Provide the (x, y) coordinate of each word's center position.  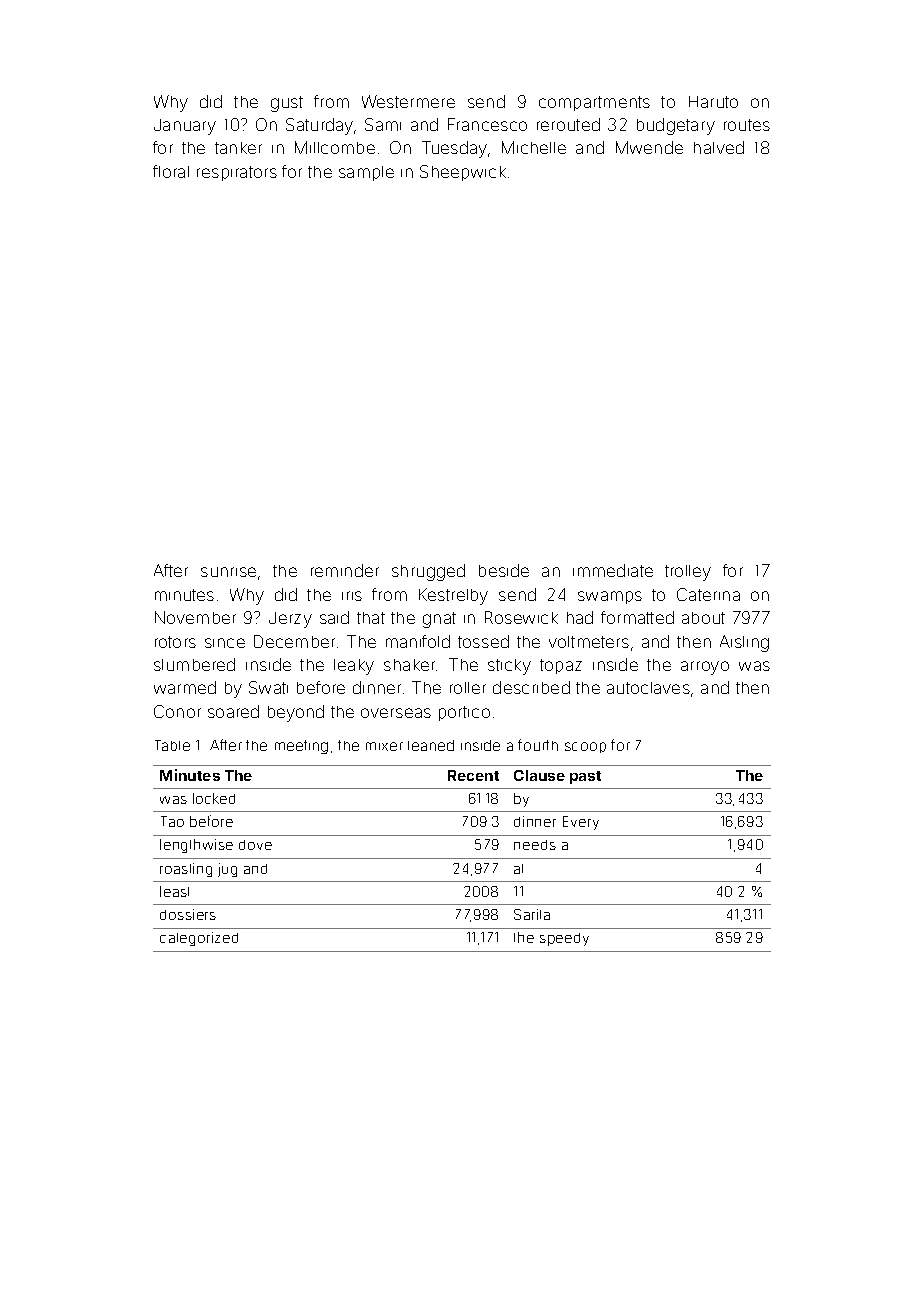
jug (227, 870)
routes (747, 125)
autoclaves (648, 688)
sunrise (228, 572)
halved (719, 147)
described (531, 687)
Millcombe (335, 147)
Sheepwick (463, 173)
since (225, 643)
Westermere (408, 101)
